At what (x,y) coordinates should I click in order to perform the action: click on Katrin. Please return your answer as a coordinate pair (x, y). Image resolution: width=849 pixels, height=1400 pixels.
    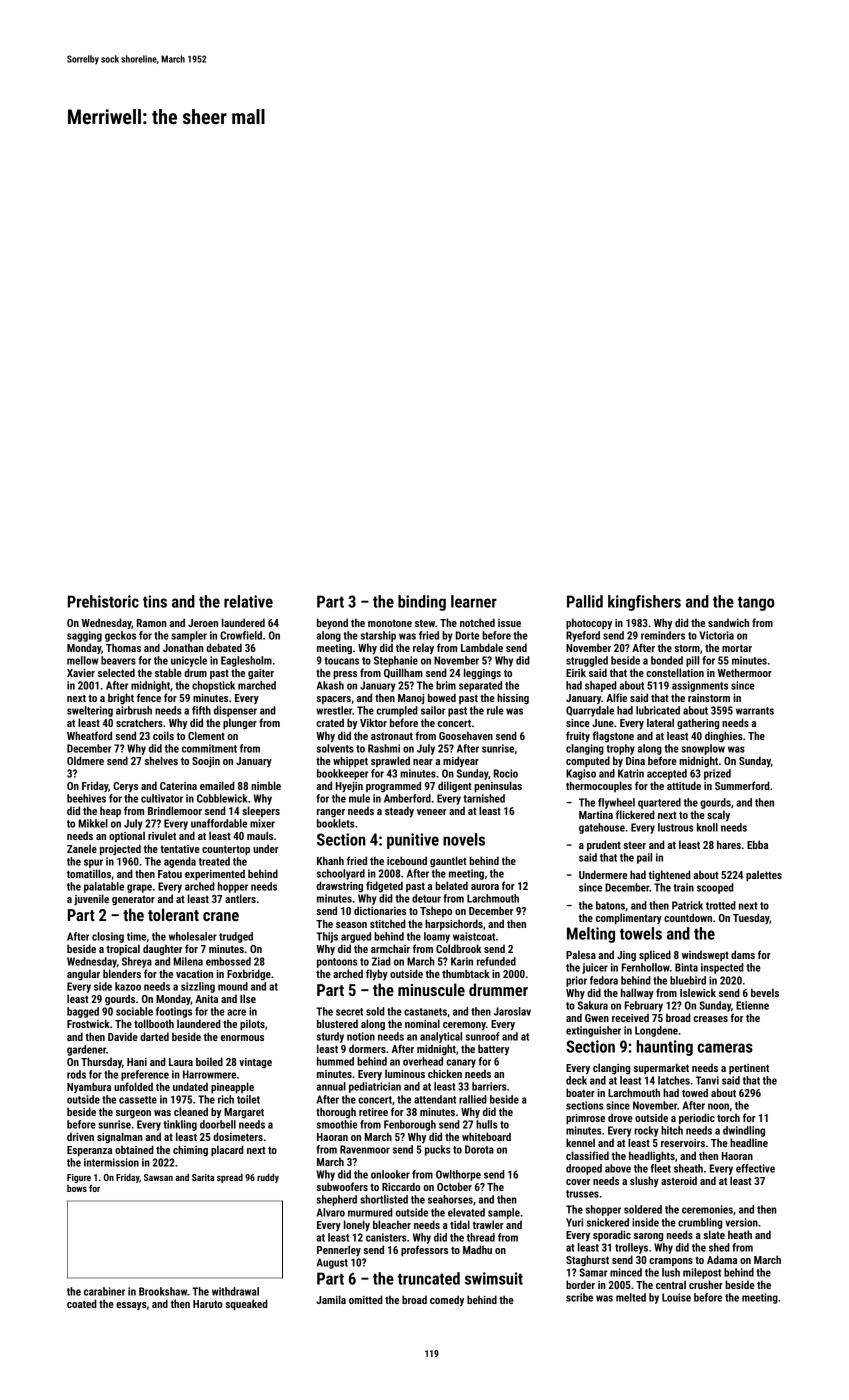
    Looking at the image, I should click on (631, 773).
